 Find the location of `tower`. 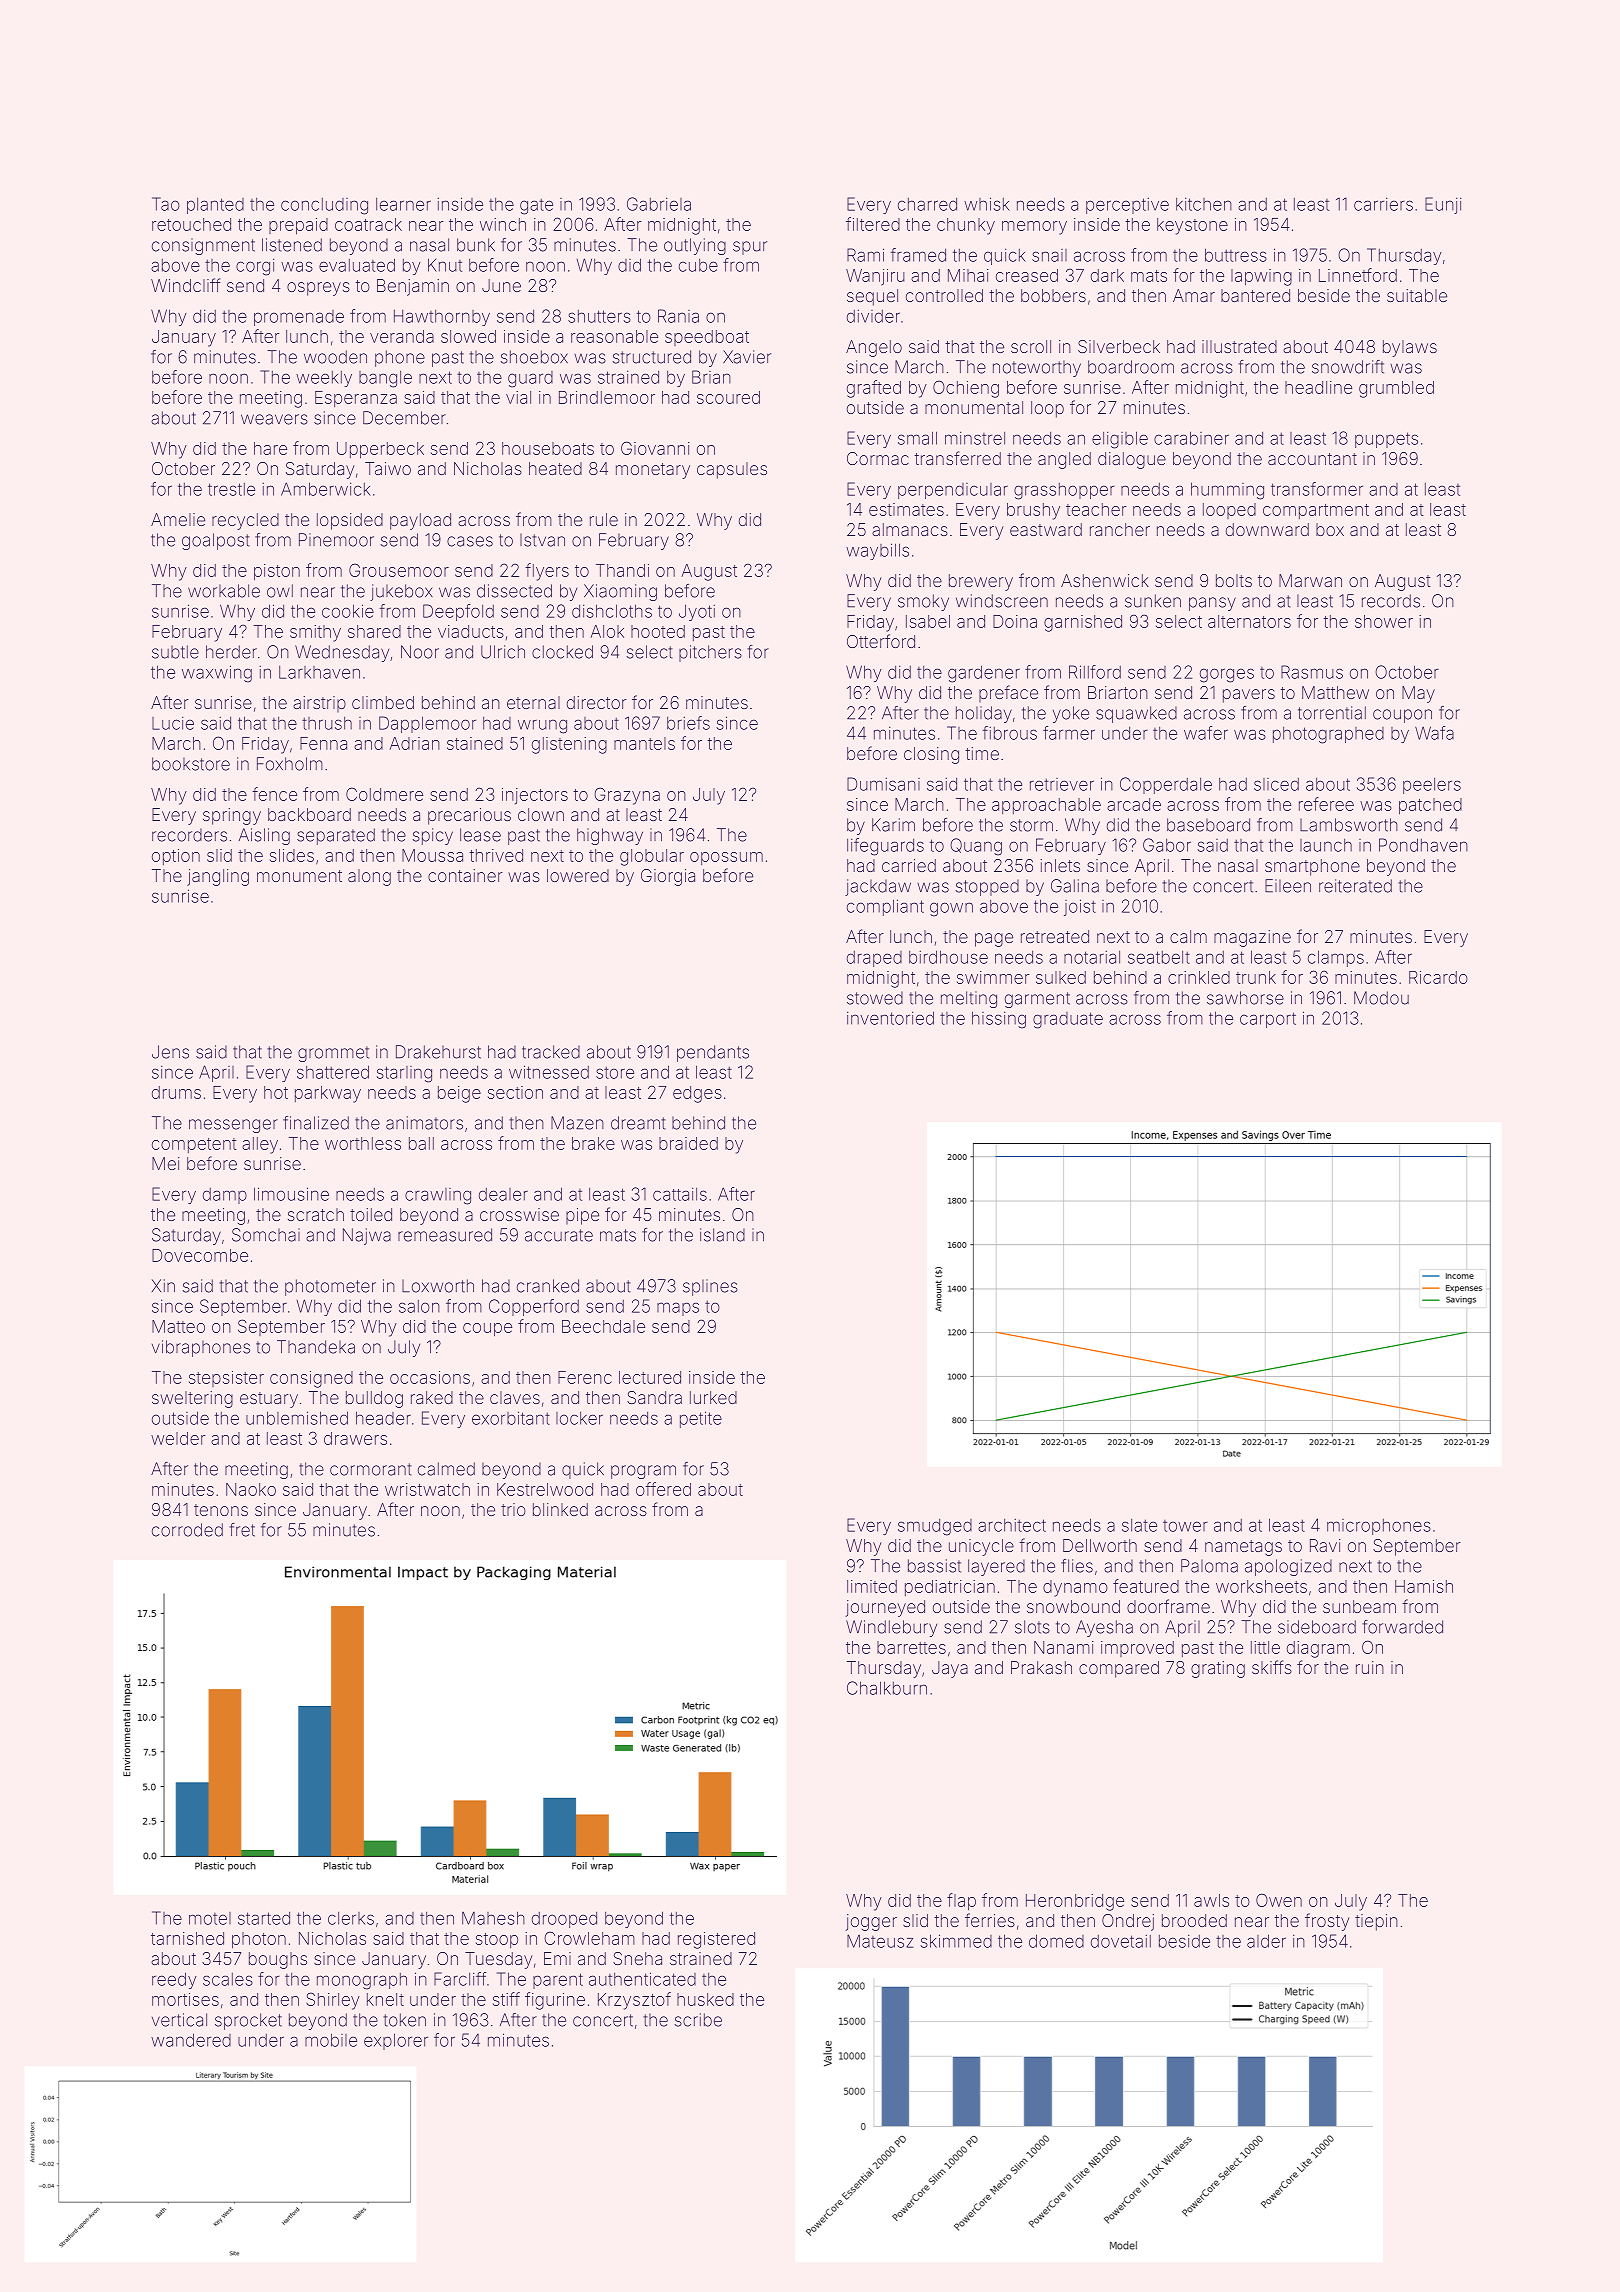

tower is located at coordinates (1185, 1526).
